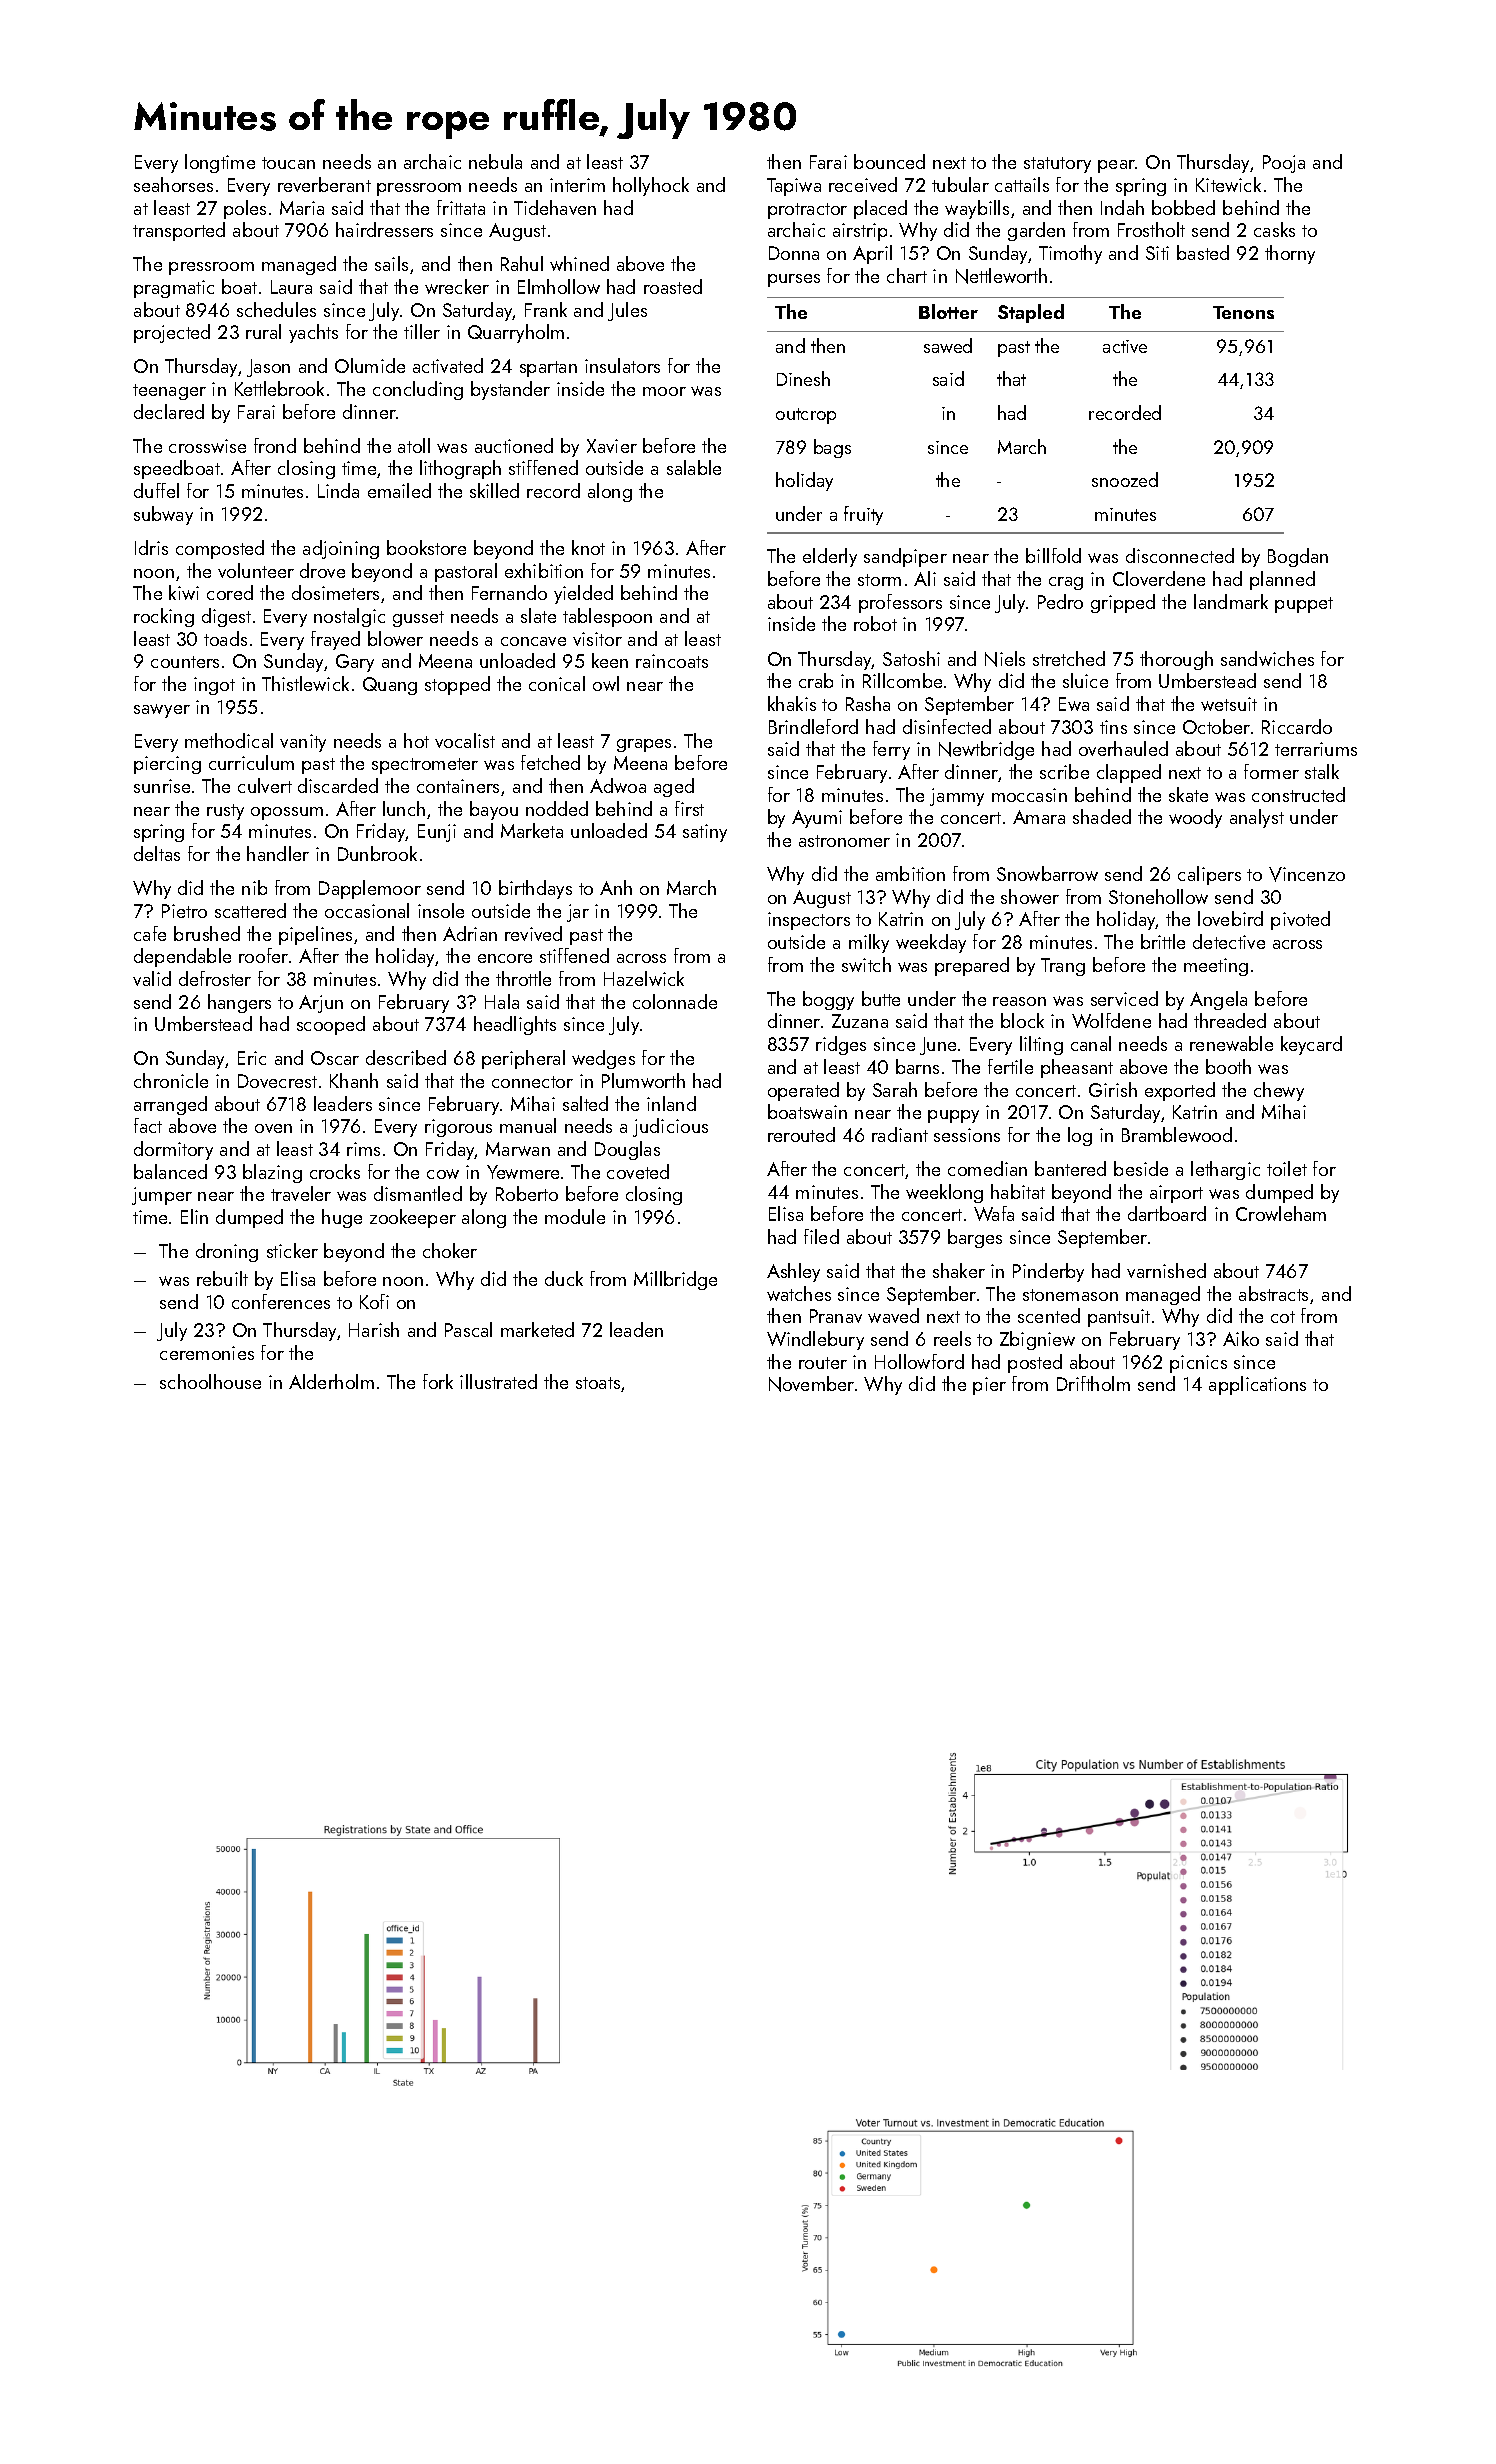  What do you see at coordinates (830, 557) in the image?
I see `elderly` at bounding box center [830, 557].
